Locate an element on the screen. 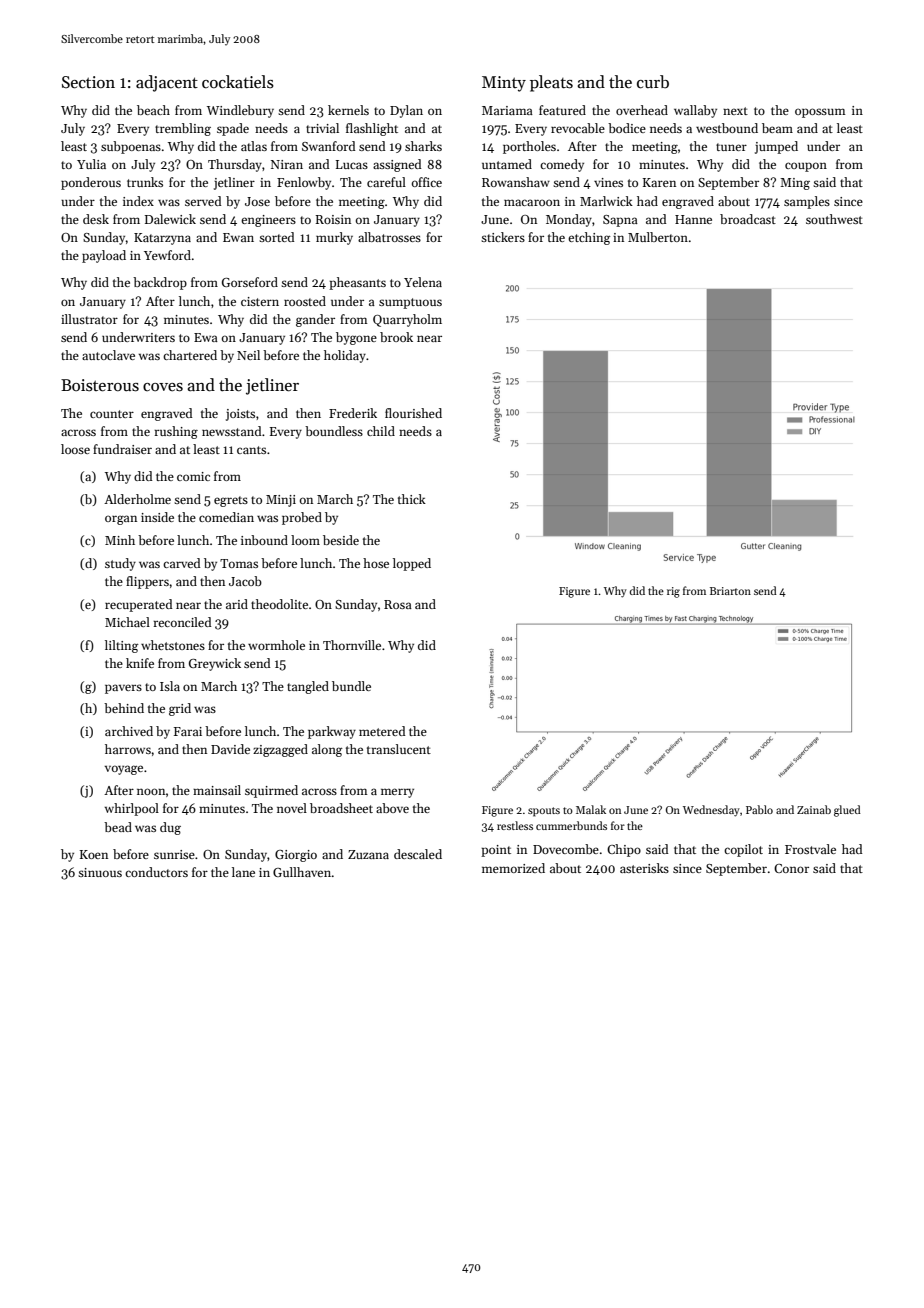 The height and width of the screenshot is (1308, 924). Neil is located at coordinates (248, 355).
